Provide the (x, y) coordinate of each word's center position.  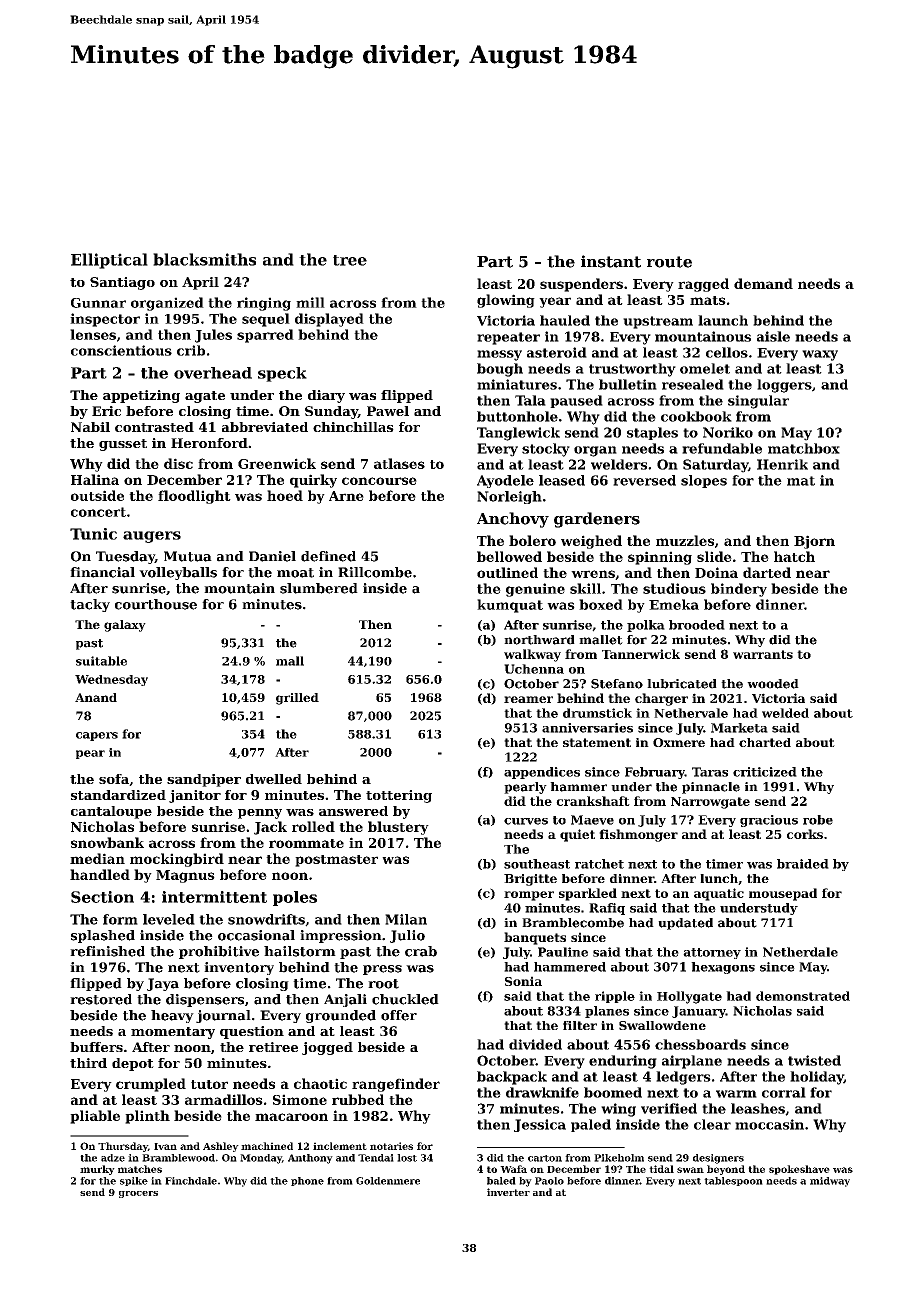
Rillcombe (375, 572)
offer (399, 1015)
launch (723, 320)
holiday (817, 1078)
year (555, 302)
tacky (90, 605)
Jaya (163, 984)
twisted (814, 1060)
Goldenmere (388, 1181)
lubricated (682, 684)
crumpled (151, 1085)
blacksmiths (204, 259)
